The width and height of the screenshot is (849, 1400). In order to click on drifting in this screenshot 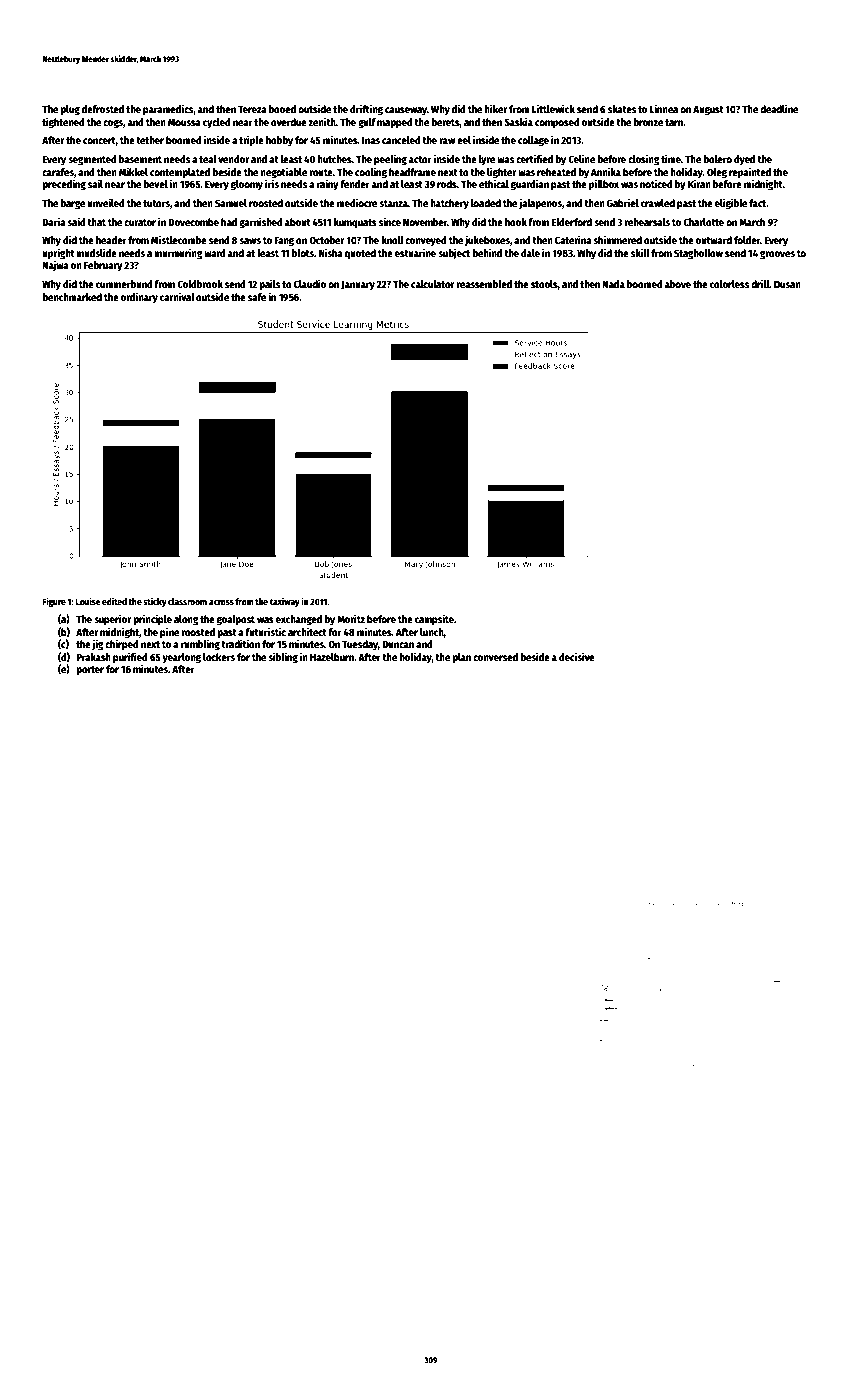, I will do `click(366, 110)`.
